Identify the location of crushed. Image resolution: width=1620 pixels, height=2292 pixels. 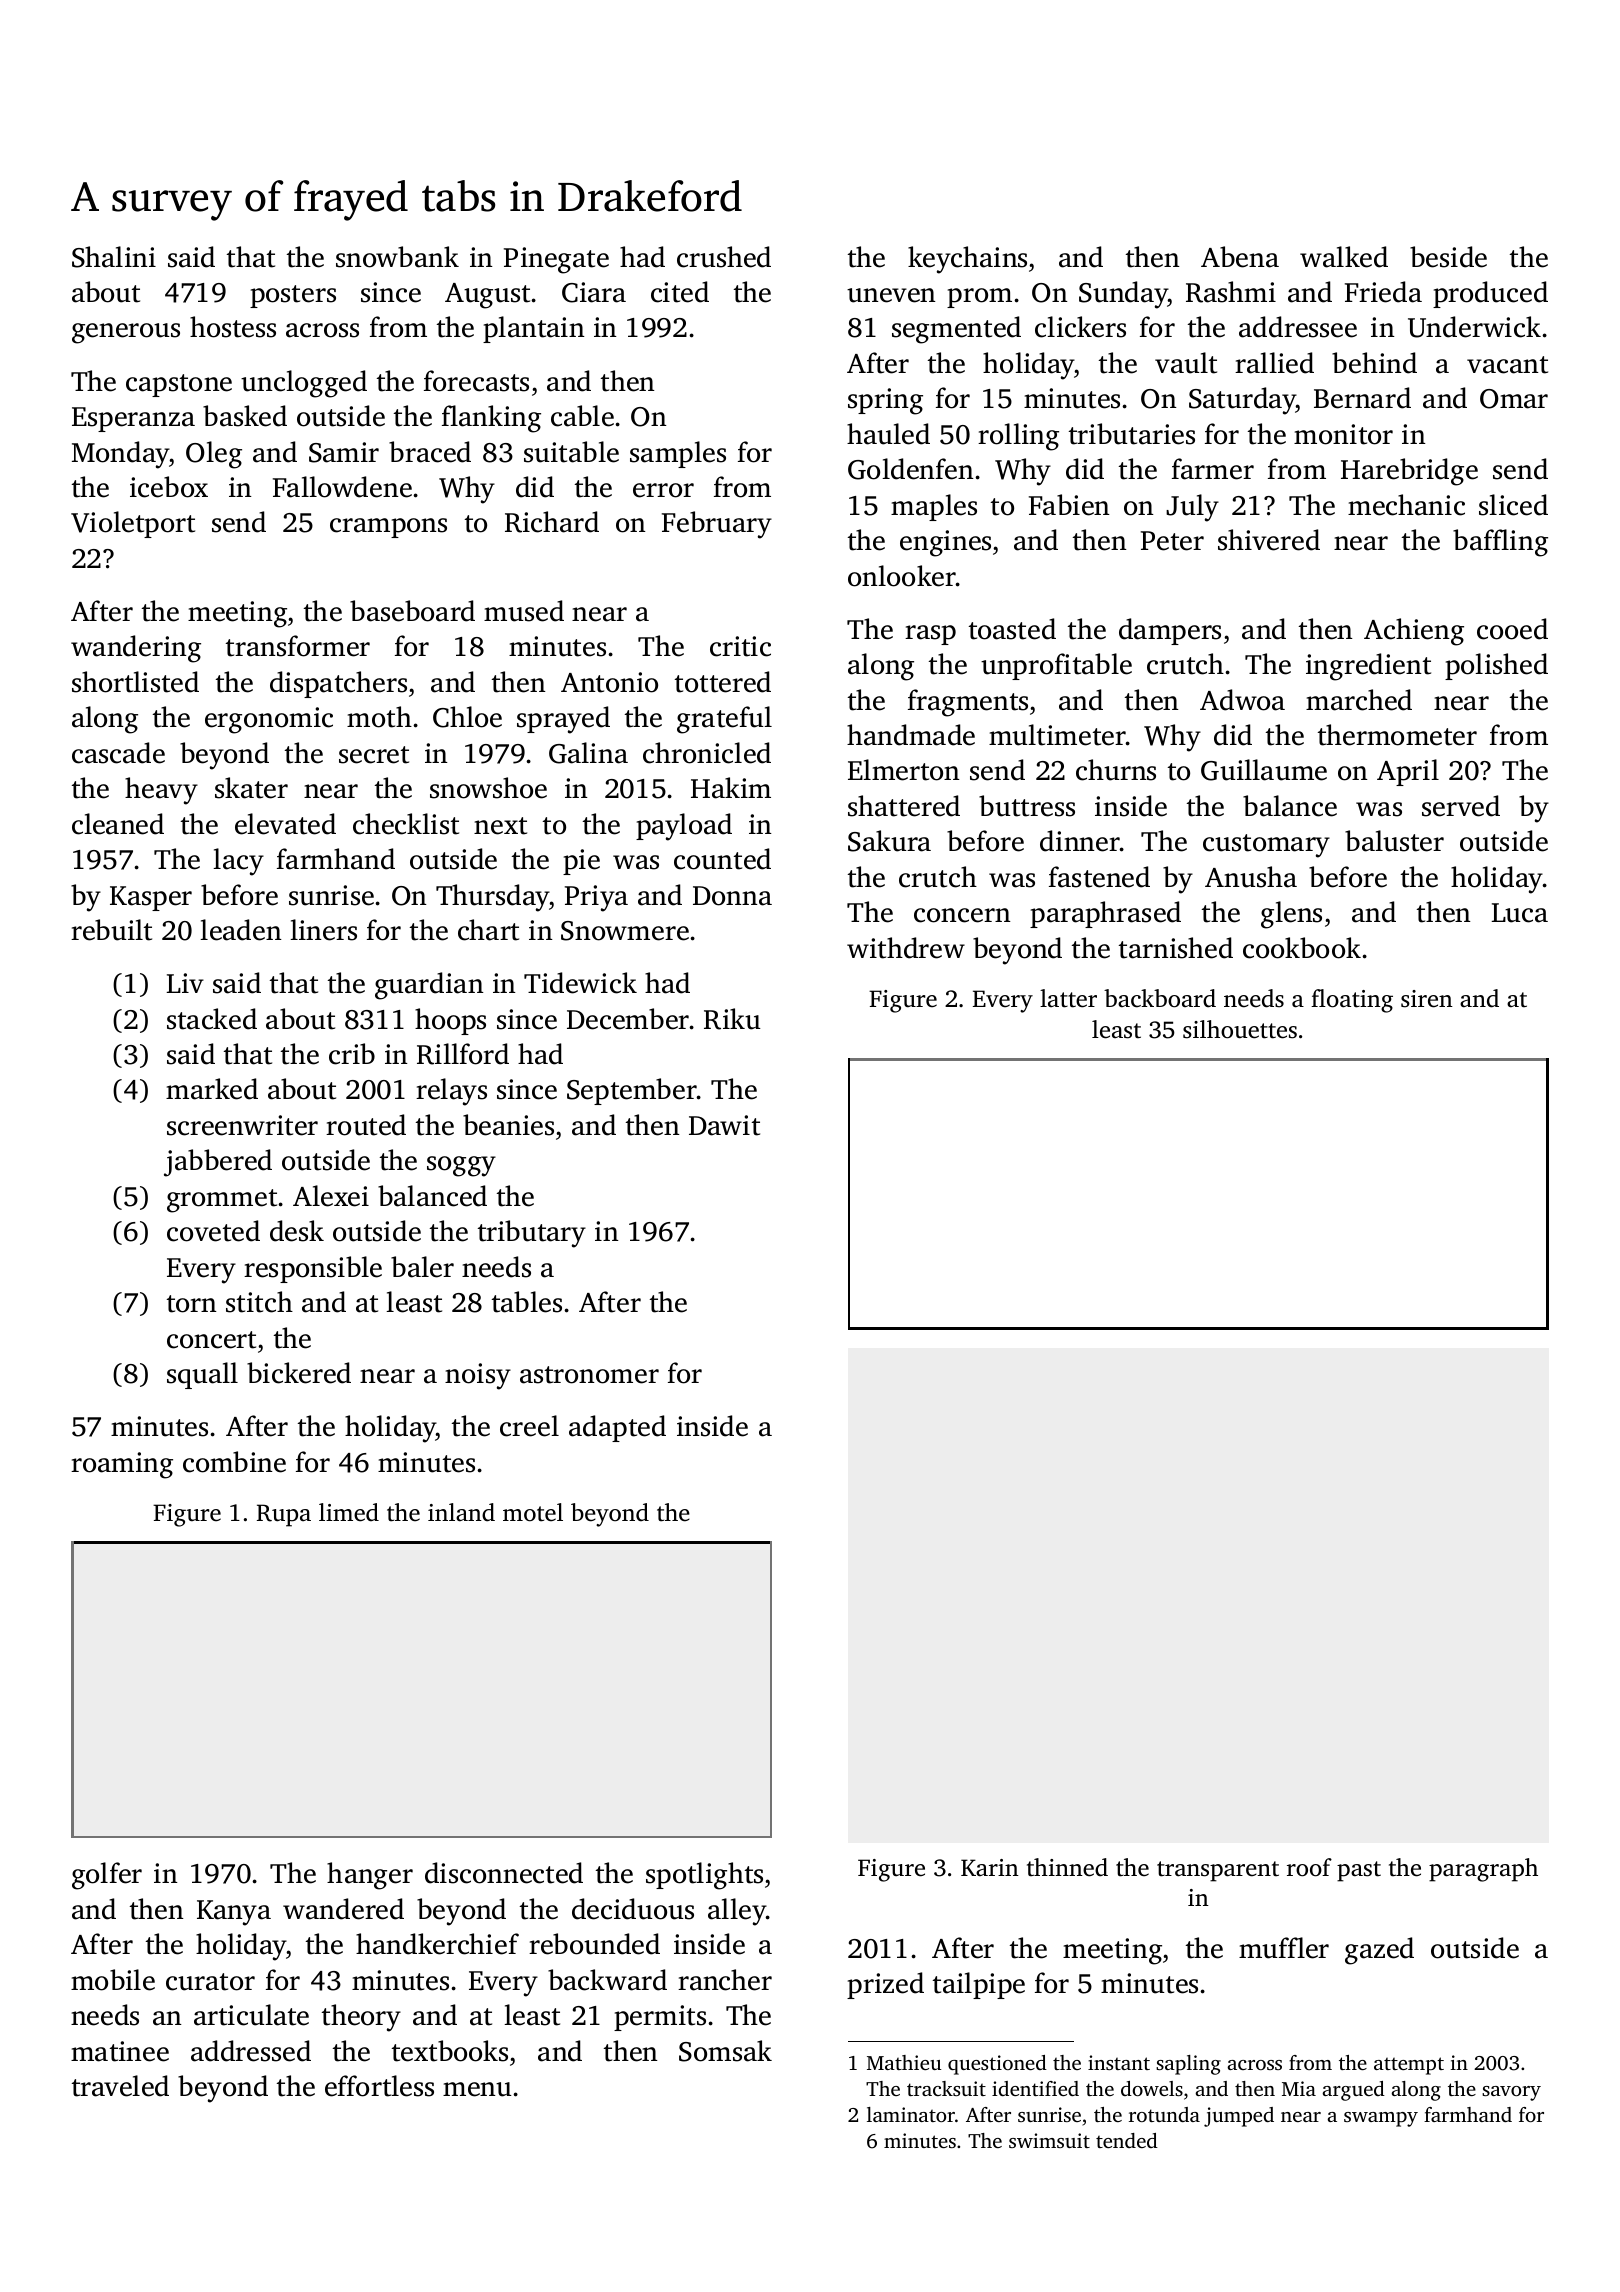
(724, 257).
